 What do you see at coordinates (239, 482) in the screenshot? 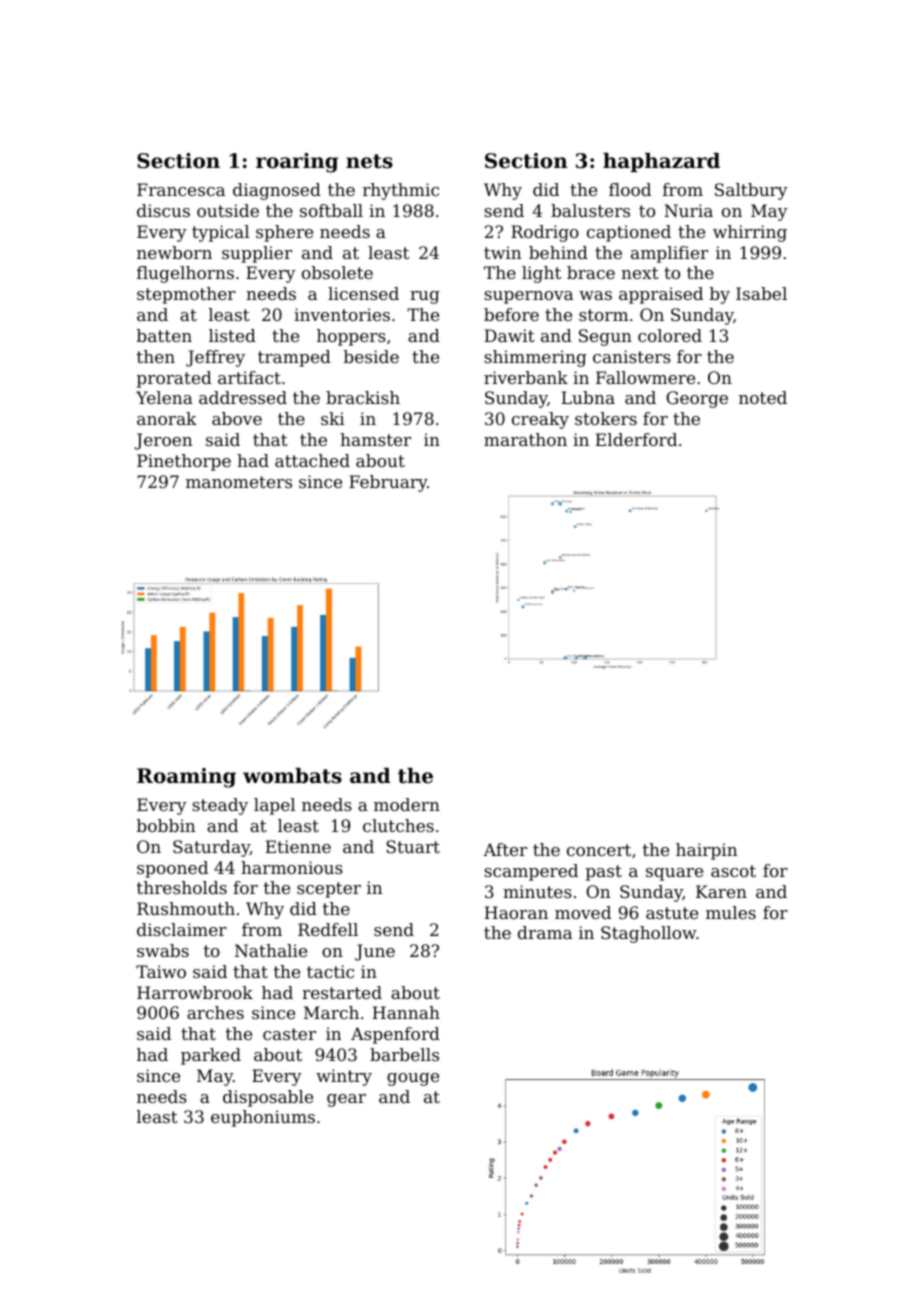
I see `manometers` at bounding box center [239, 482].
